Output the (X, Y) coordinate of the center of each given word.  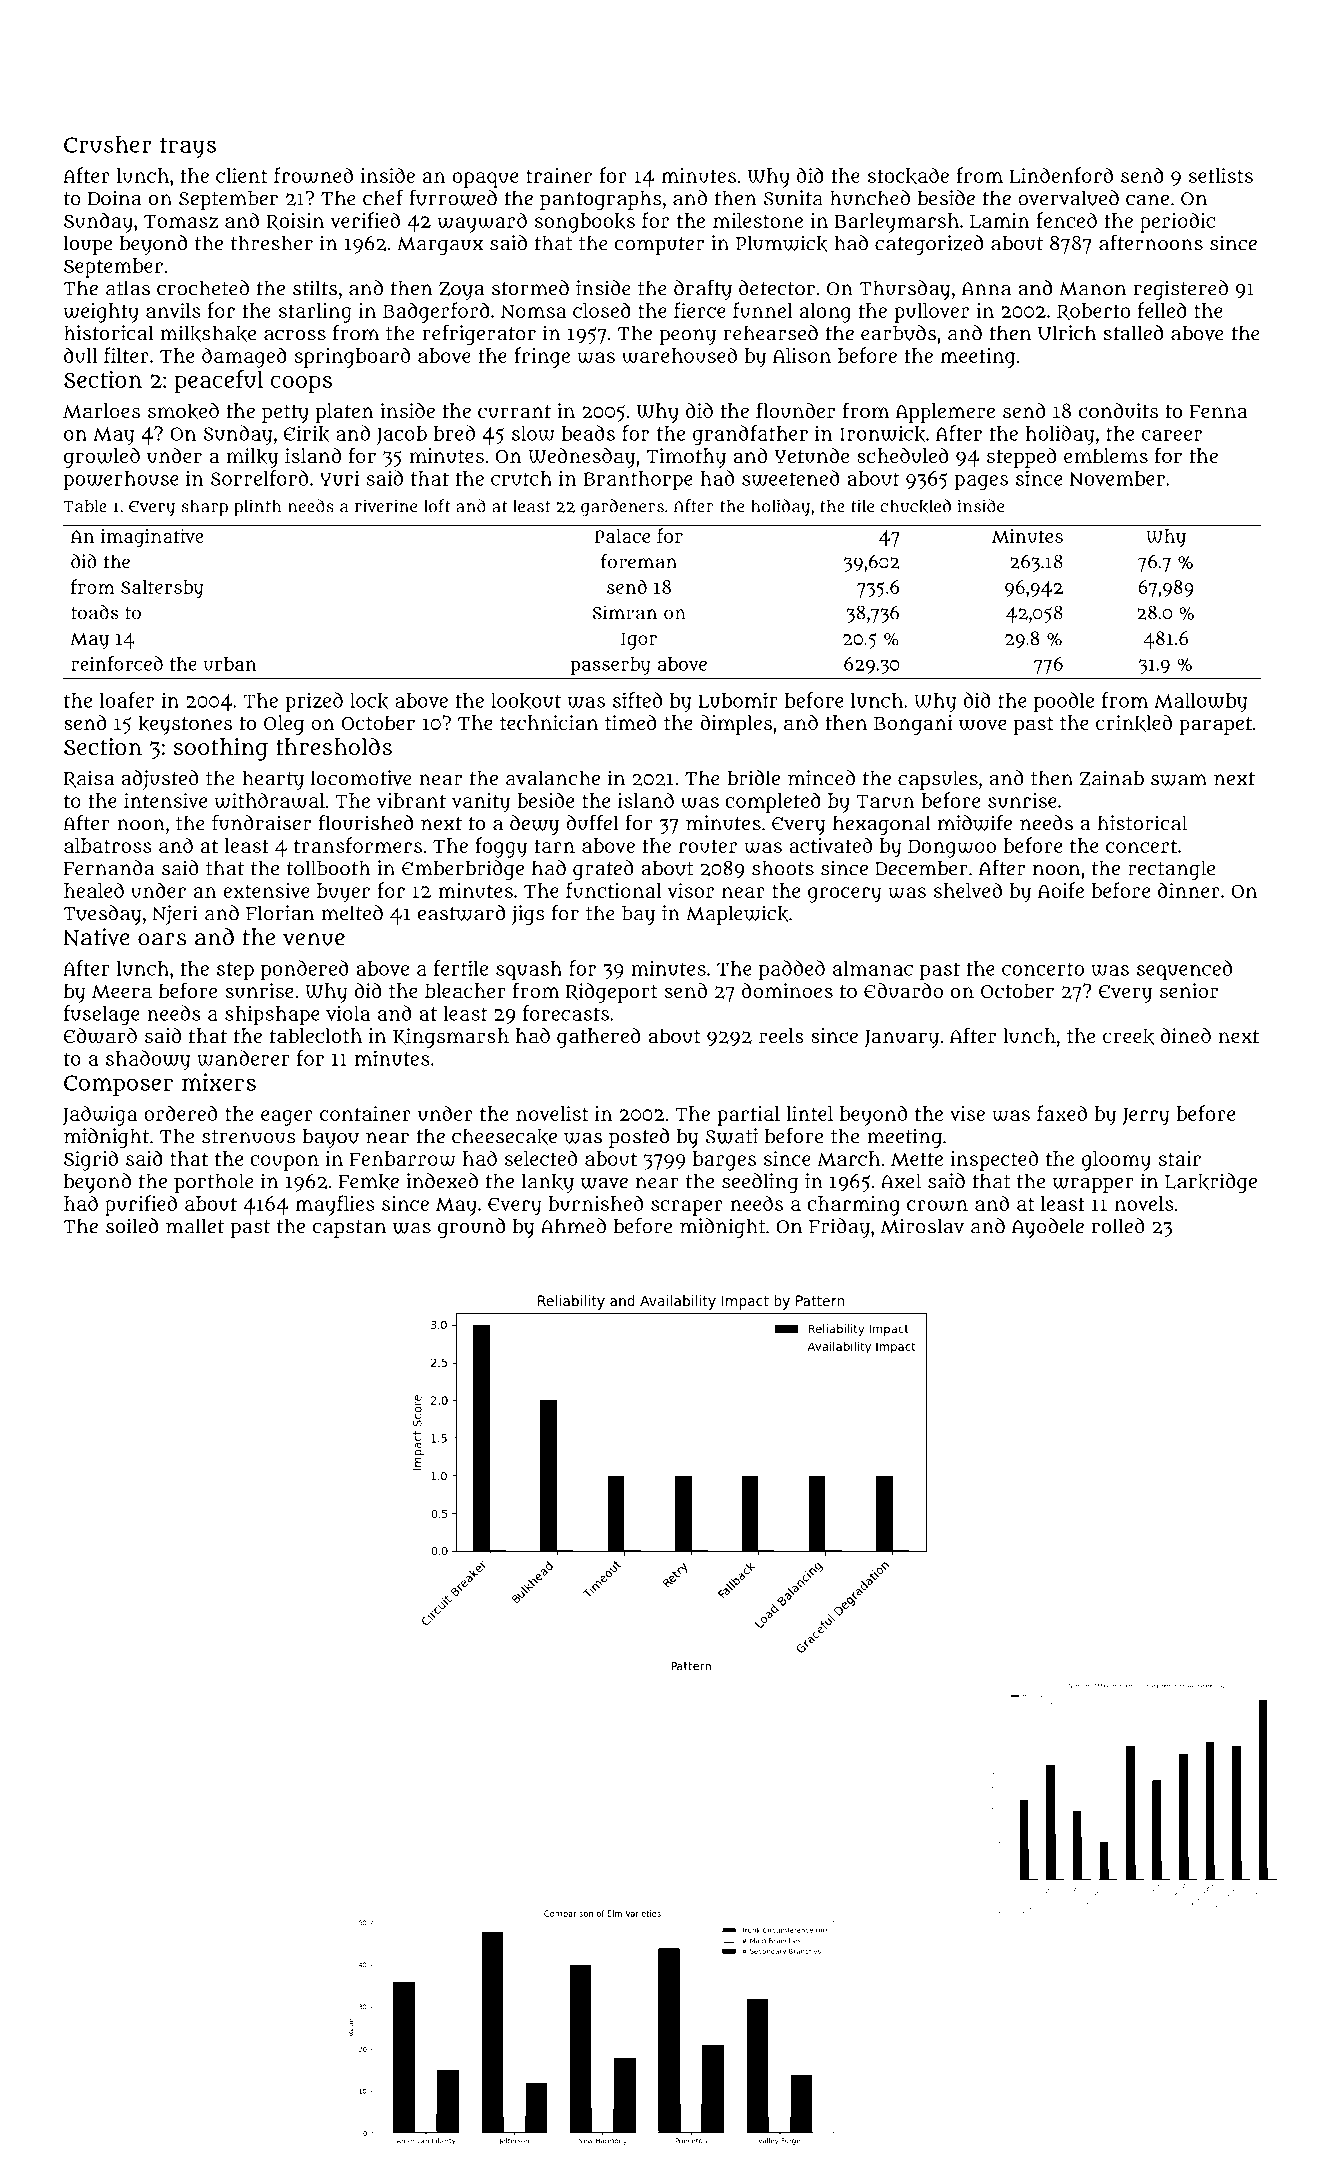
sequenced (1184, 970)
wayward (482, 222)
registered (1181, 290)
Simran (624, 612)
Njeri (175, 915)
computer (659, 246)
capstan (349, 1229)
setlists (1221, 175)
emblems (1106, 455)
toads (94, 612)
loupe (88, 245)
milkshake (208, 333)
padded (792, 970)
